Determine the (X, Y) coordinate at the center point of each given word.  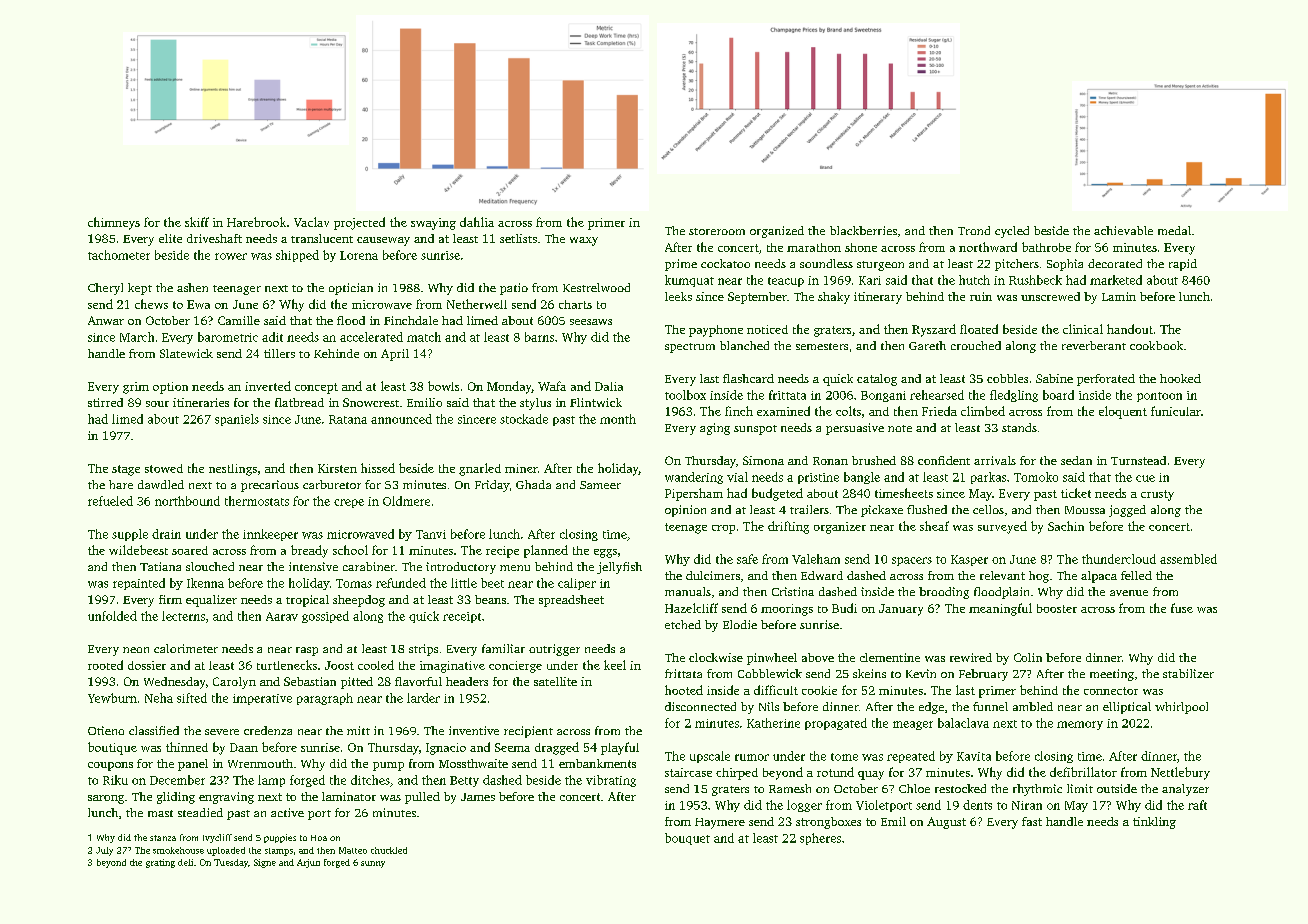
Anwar (106, 320)
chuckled (389, 850)
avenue (1129, 593)
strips (423, 650)
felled (1136, 575)
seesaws (591, 322)
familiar (503, 648)
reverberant (1094, 345)
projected (359, 223)
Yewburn (112, 698)
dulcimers (713, 575)
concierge (515, 667)
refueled (110, 501)
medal (1174, 230)
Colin (1028, 657)
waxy (584, 241)
